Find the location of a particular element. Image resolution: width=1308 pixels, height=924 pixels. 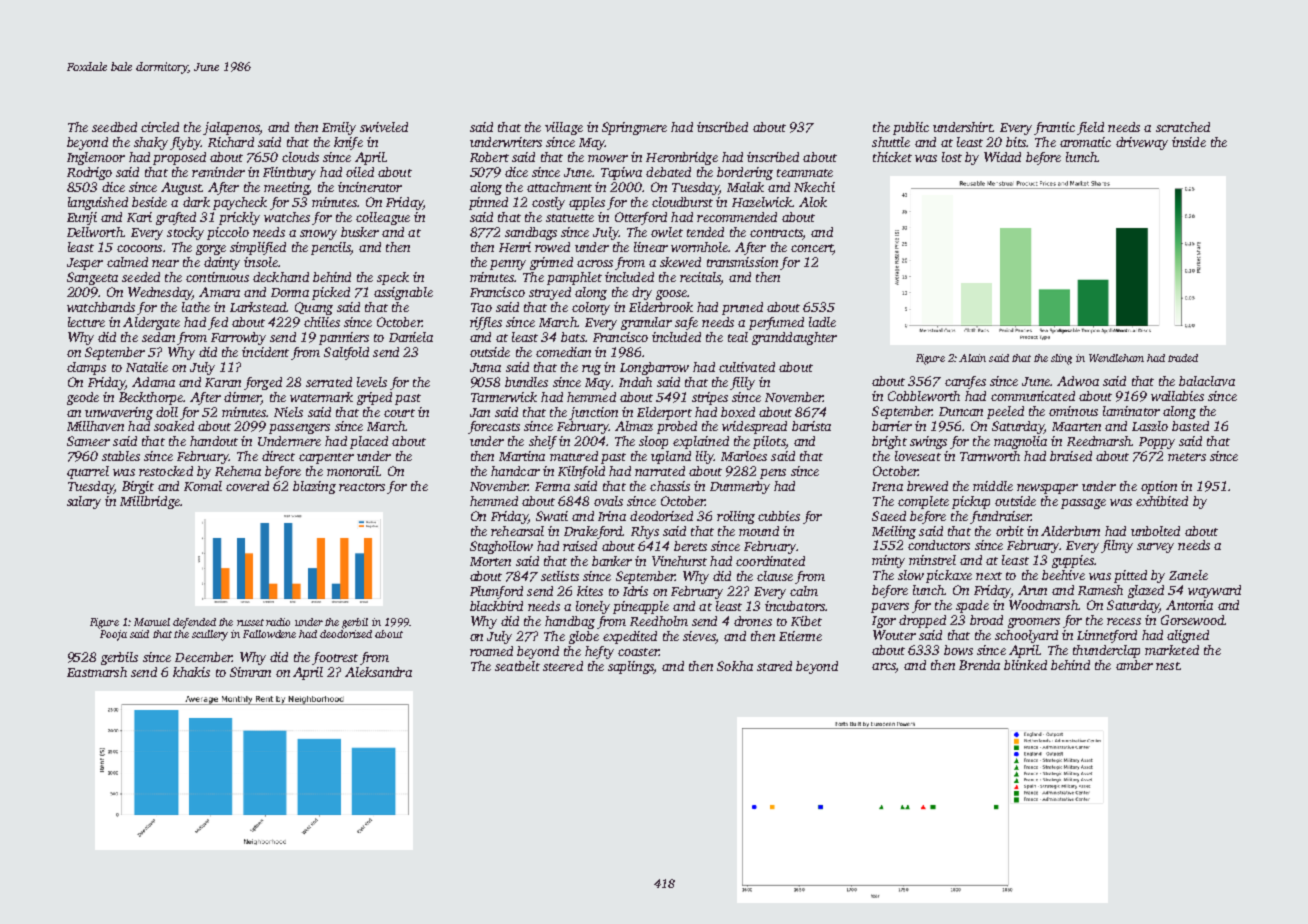

sling is located at coordinates (1061, 359).
